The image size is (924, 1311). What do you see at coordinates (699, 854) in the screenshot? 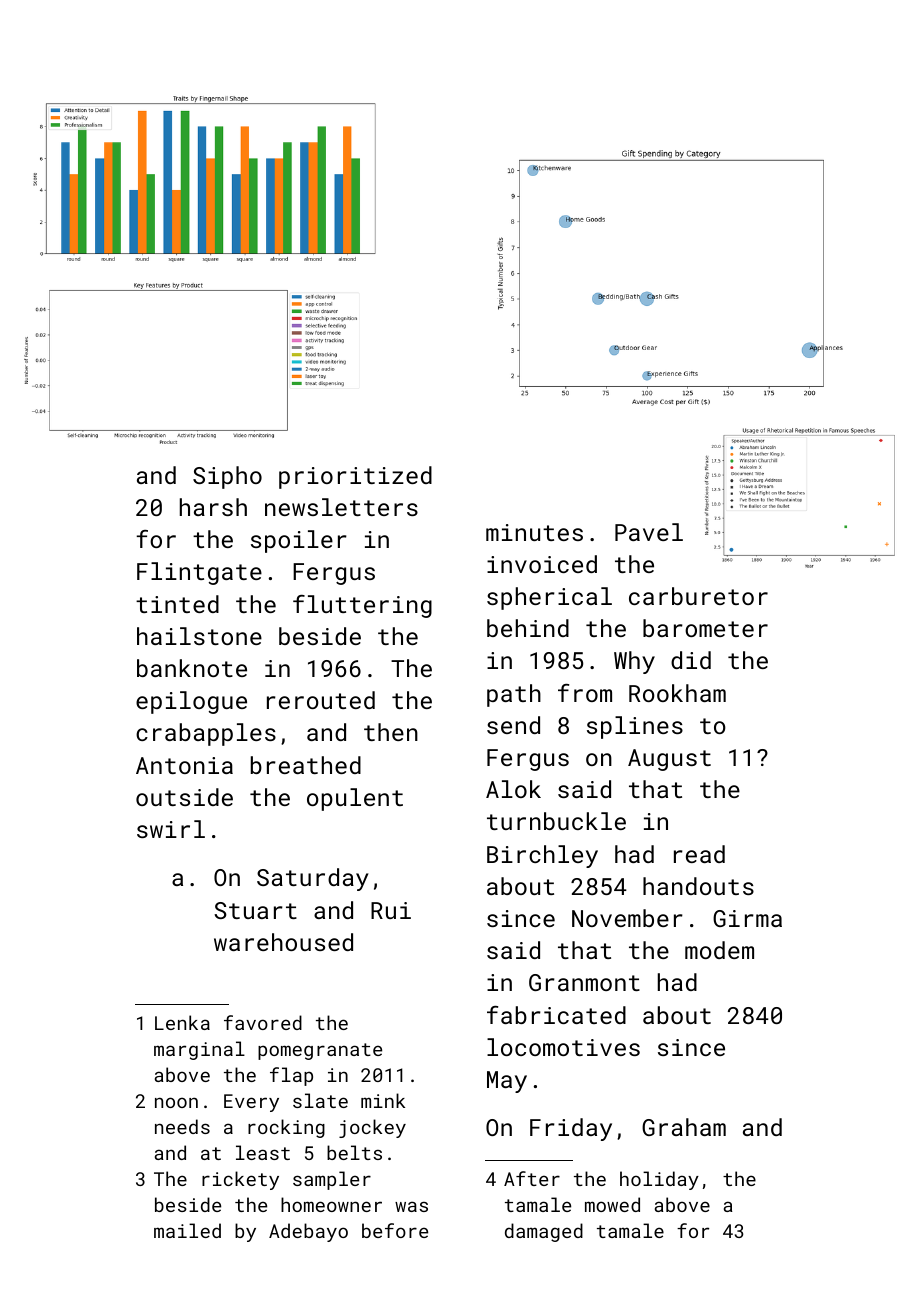
I see `read` at bounding box center [699, 854].
